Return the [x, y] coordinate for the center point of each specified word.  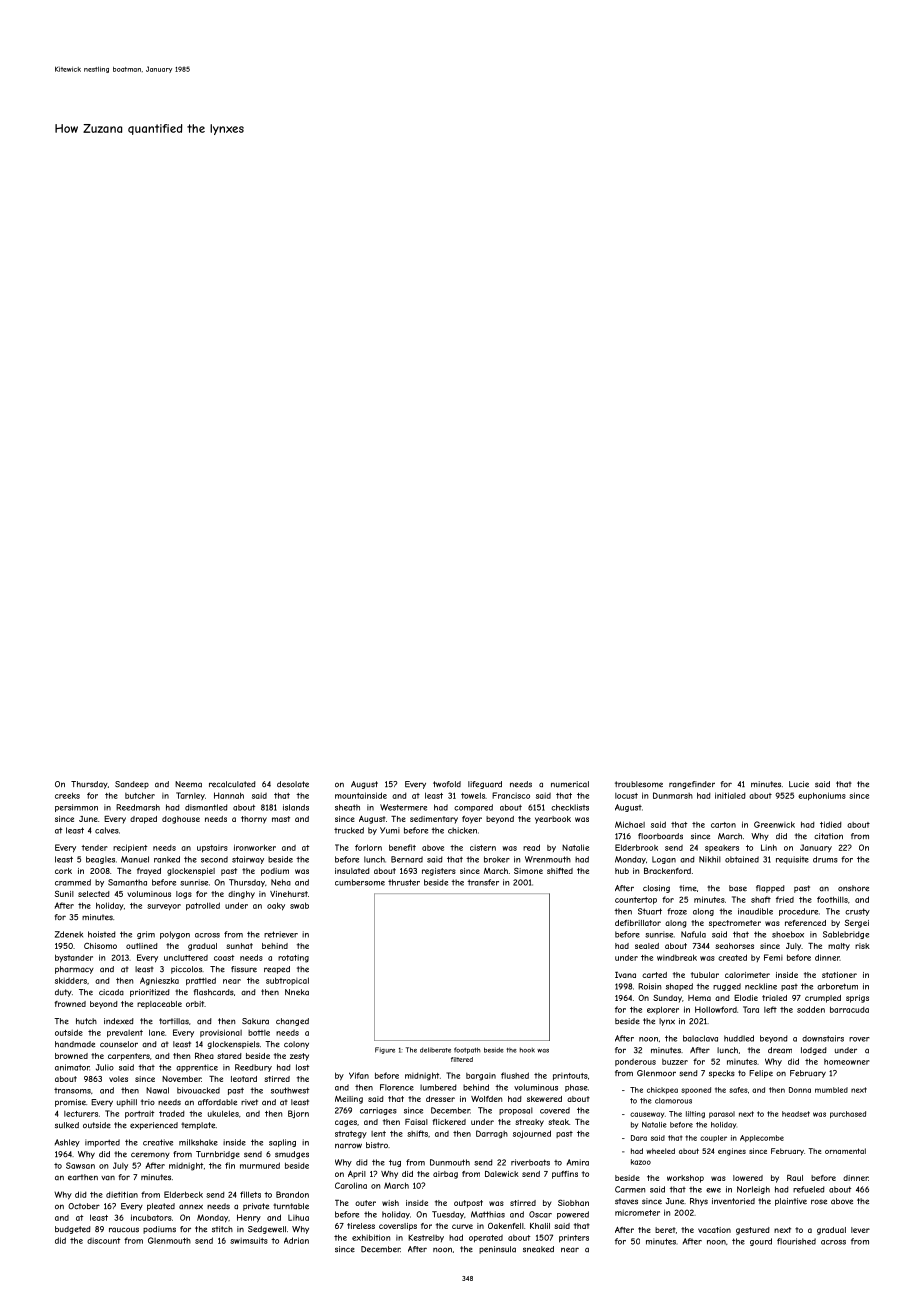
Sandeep [132, 785]
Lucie [799, 784]
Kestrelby [426, 1238]
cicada [111, 992]
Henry [249, 1218]
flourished [796, 1241]
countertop [636, 901]
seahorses [734, 946]
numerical [570, 784]
